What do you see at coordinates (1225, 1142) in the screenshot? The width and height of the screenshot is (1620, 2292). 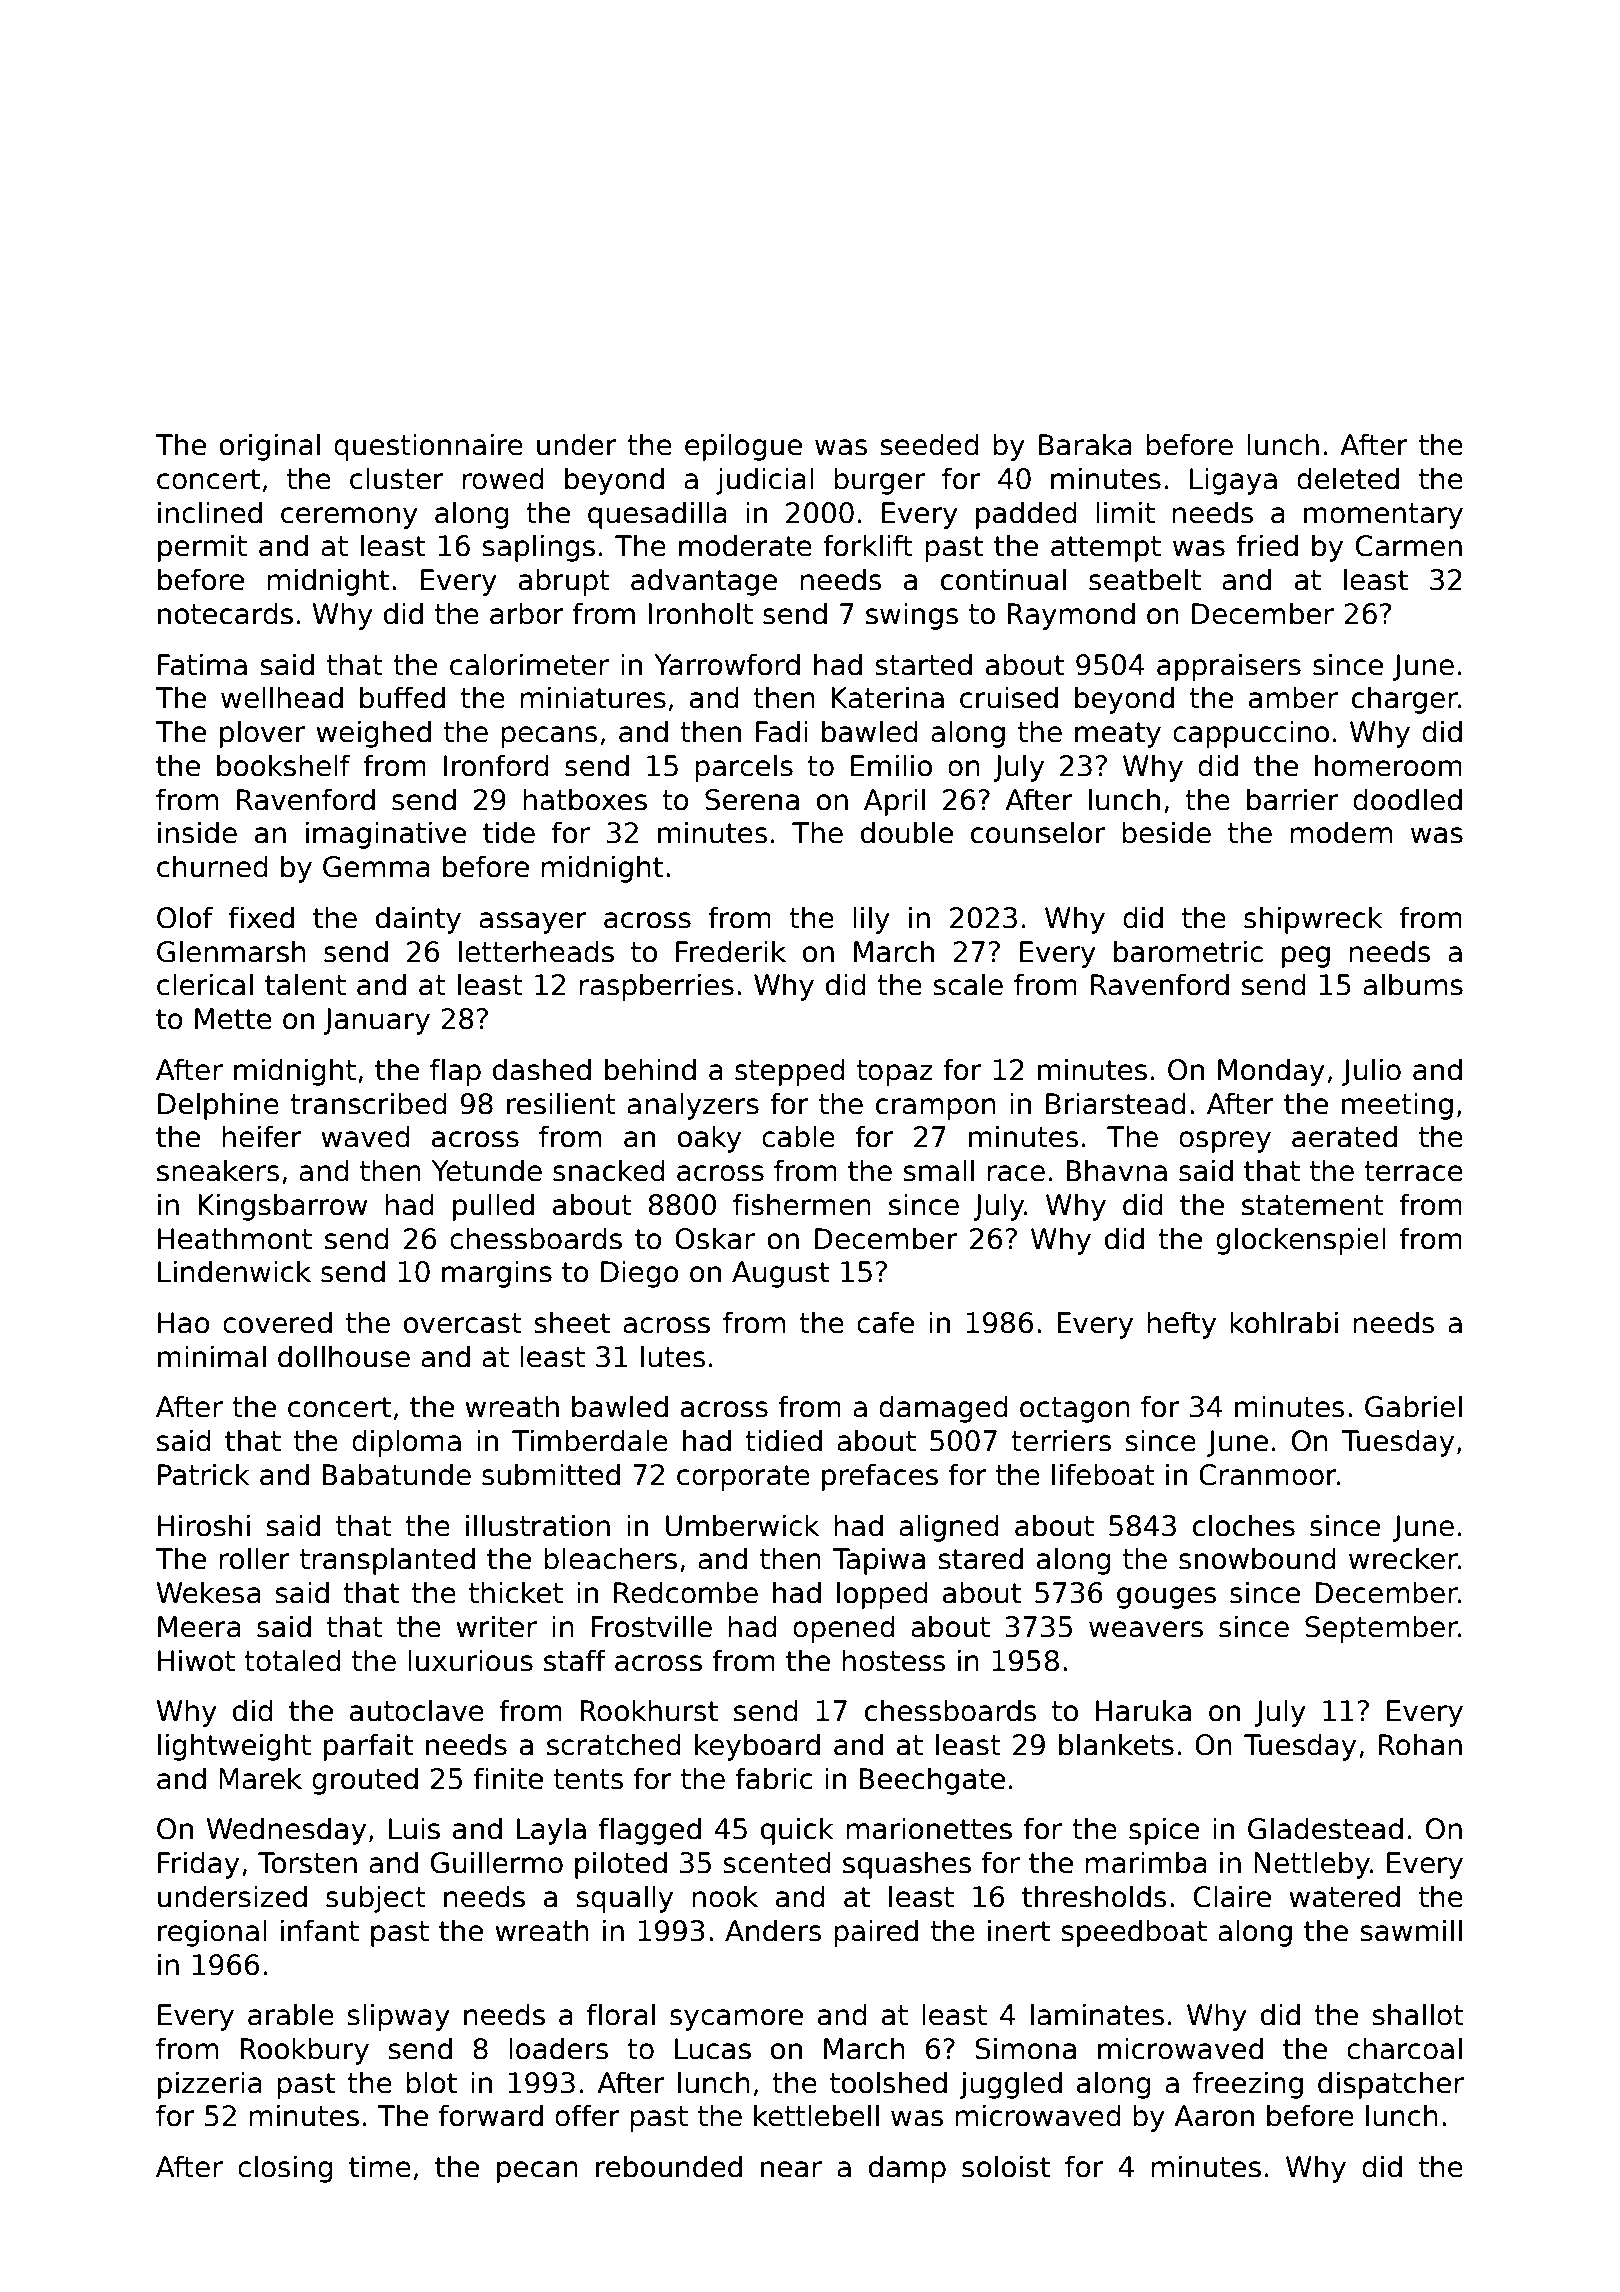 I see `osprey` at bounding box center [1225, 1142].
